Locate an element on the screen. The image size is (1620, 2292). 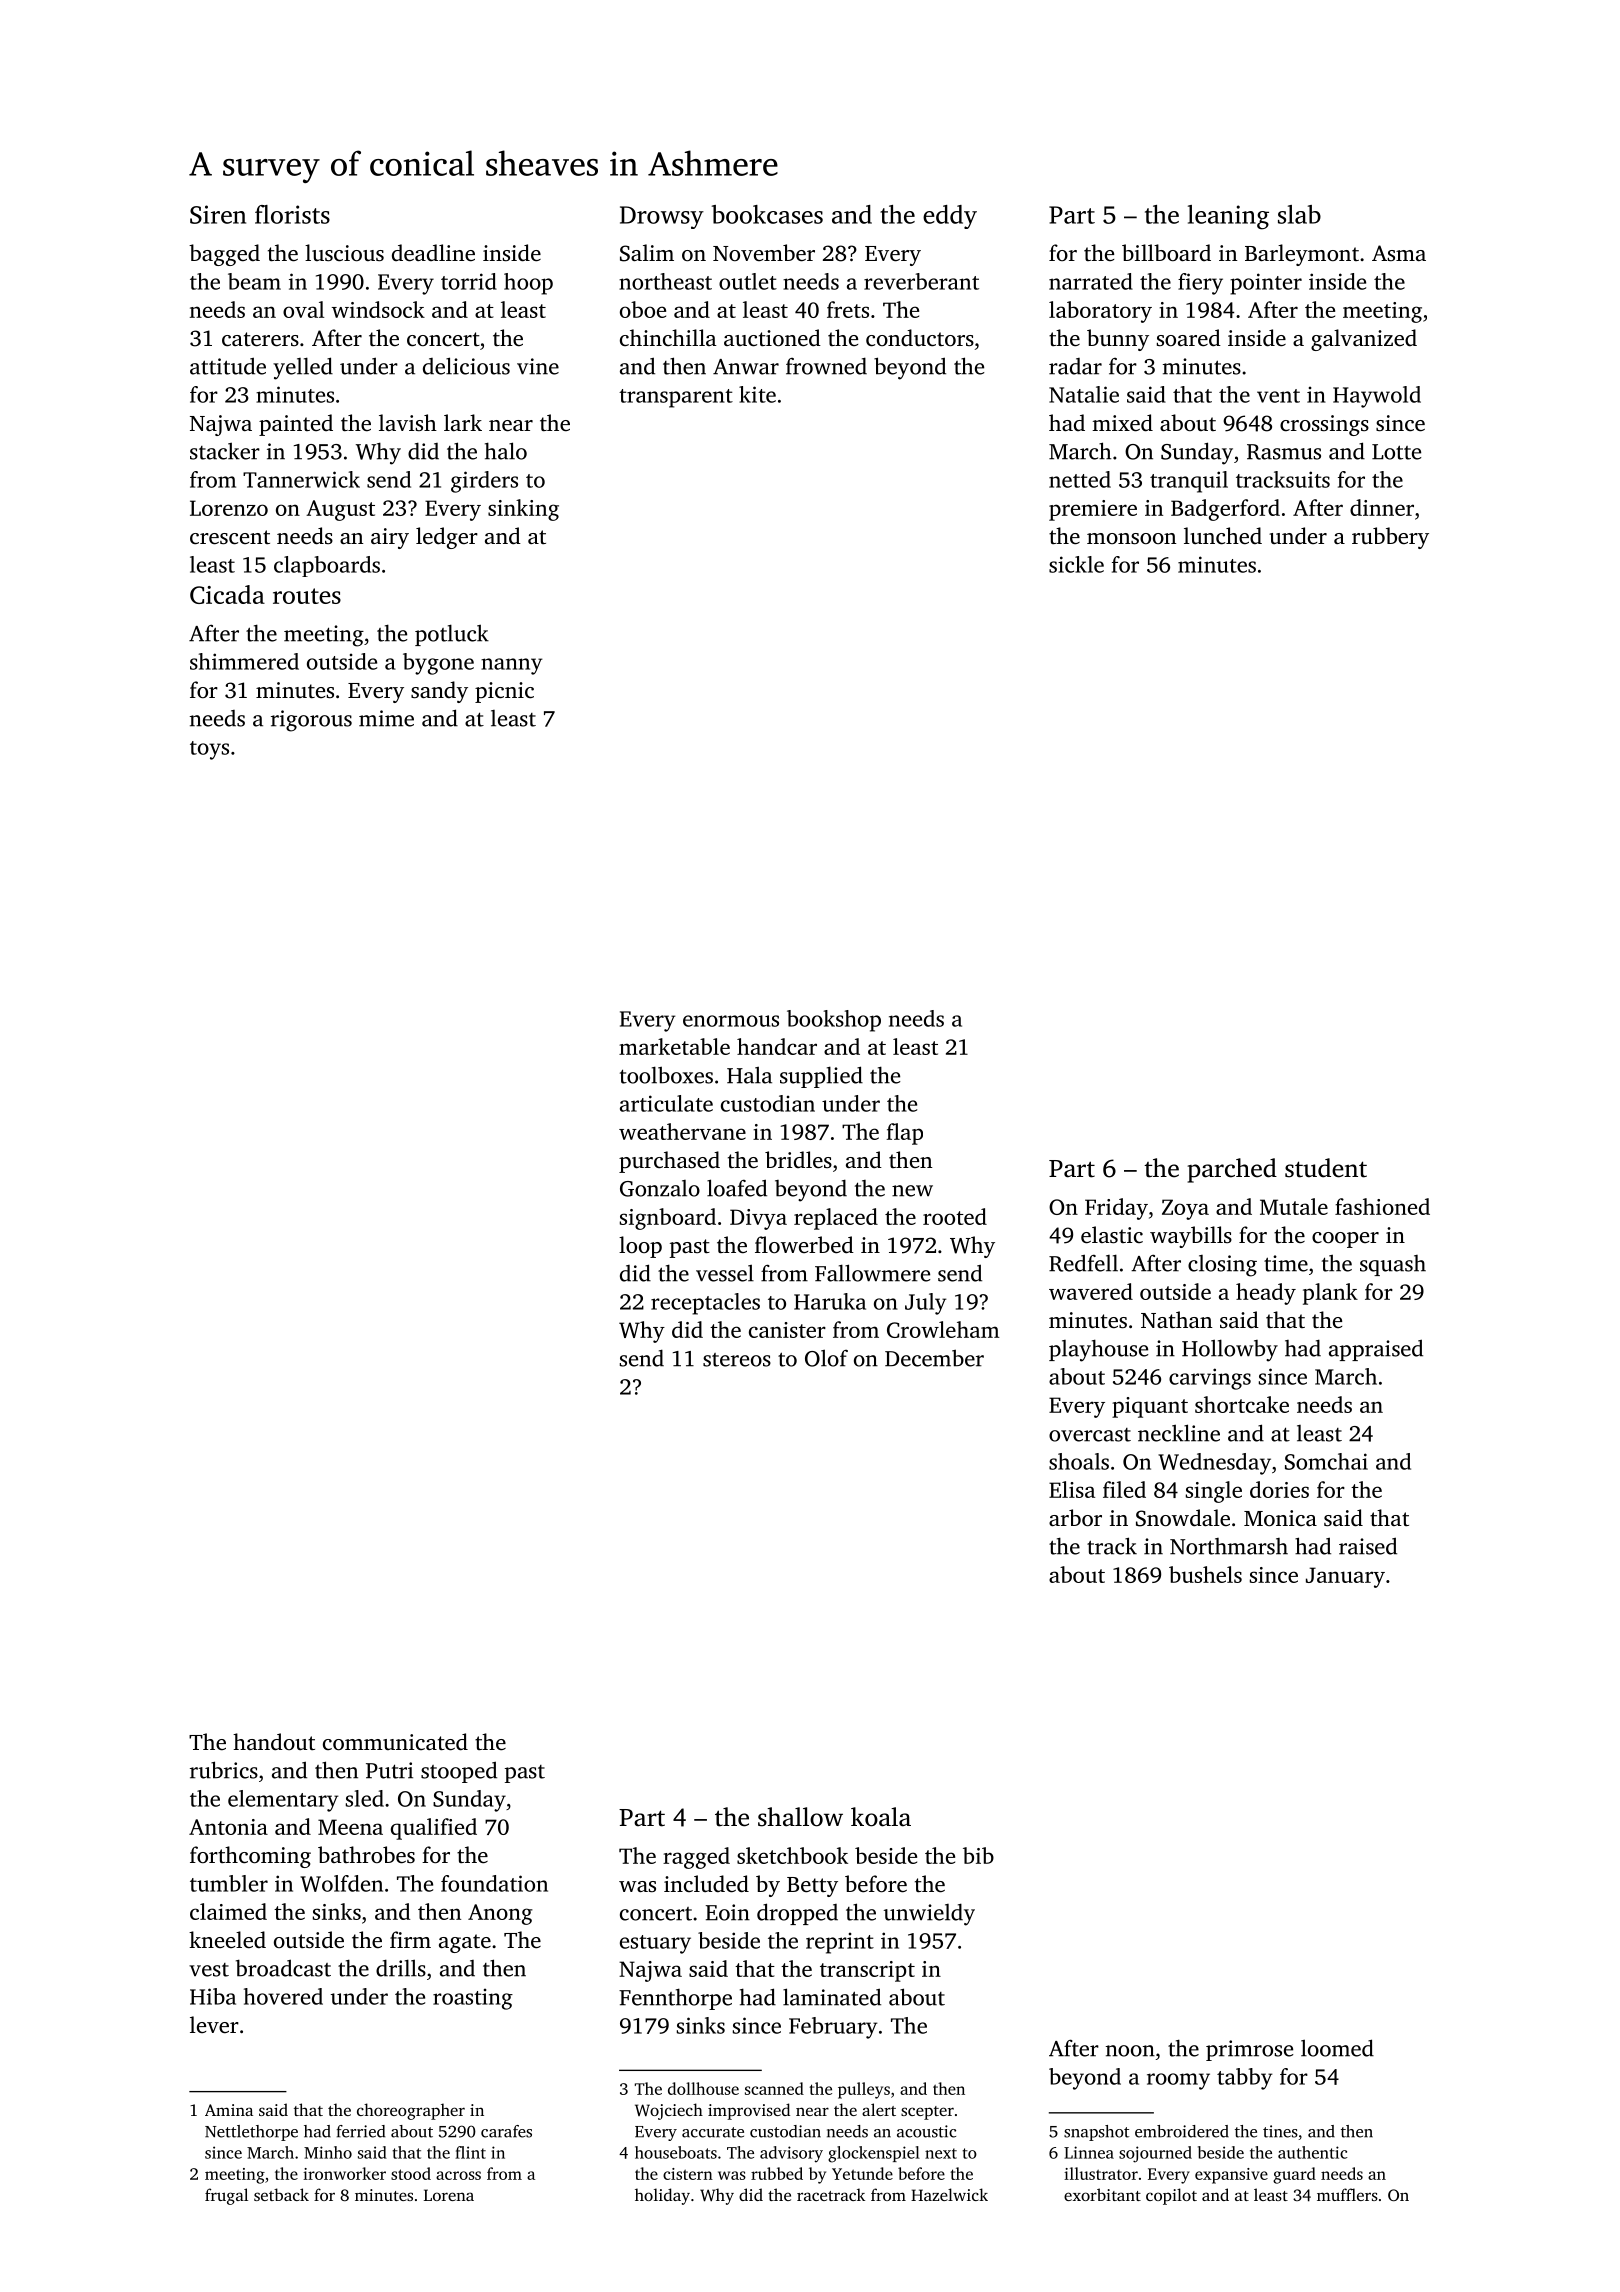
frugal is located at coordinates (226, 2196).
